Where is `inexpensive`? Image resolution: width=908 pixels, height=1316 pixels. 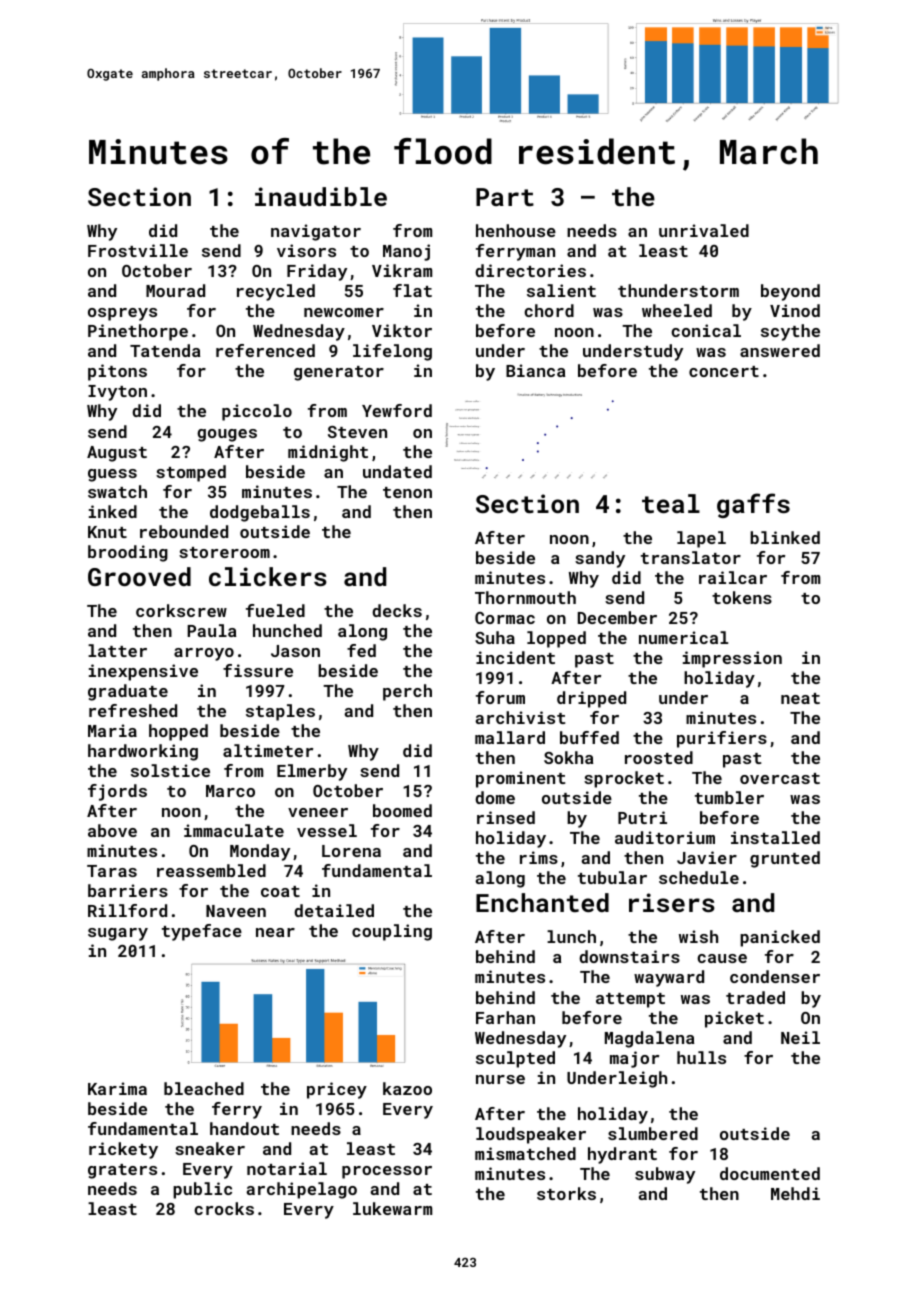 inexpensive is located at coordinates (143, 672).
